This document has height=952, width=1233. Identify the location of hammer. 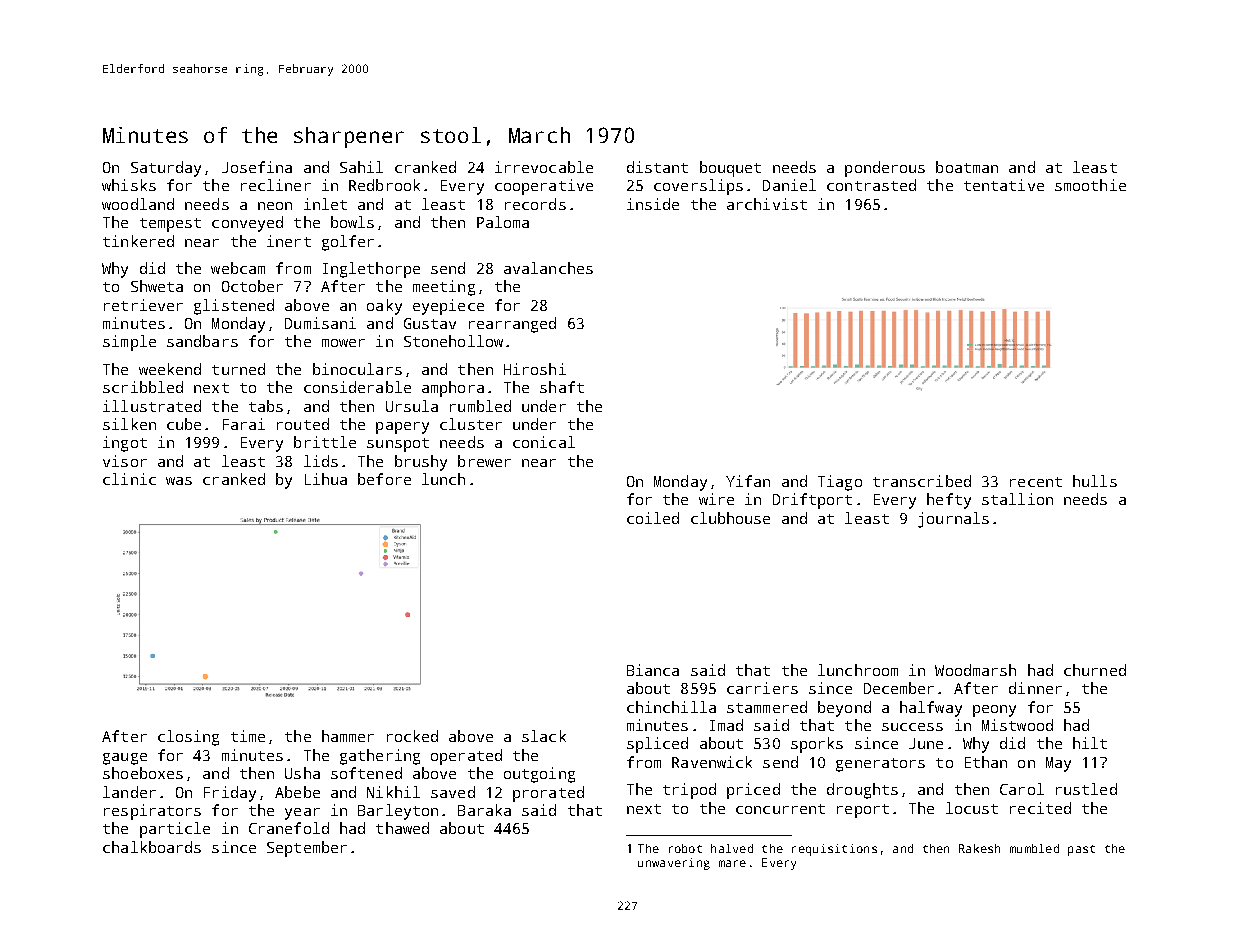
(348, 736).
